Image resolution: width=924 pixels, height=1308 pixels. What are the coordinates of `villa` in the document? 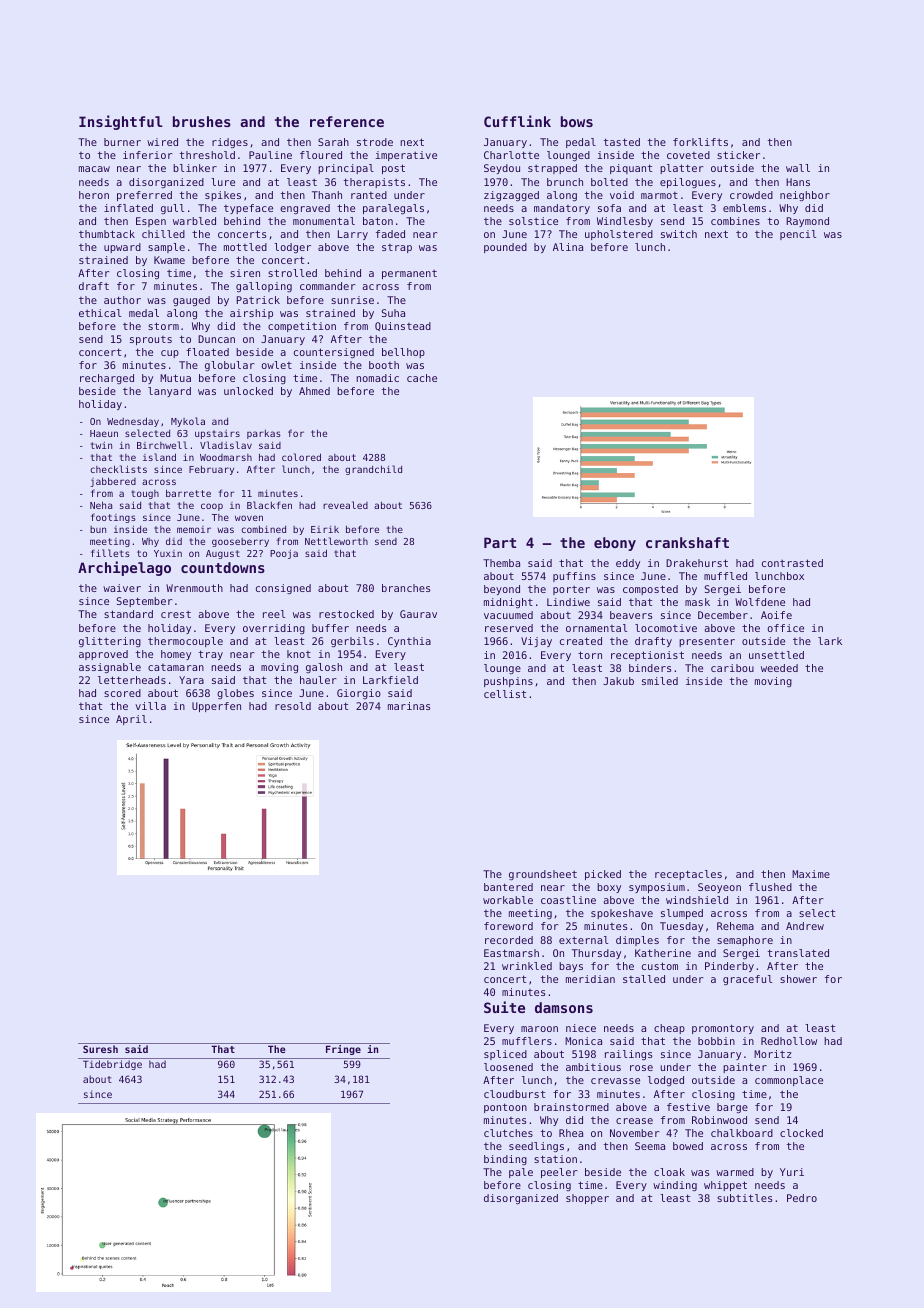 It's located at (150, 706).
